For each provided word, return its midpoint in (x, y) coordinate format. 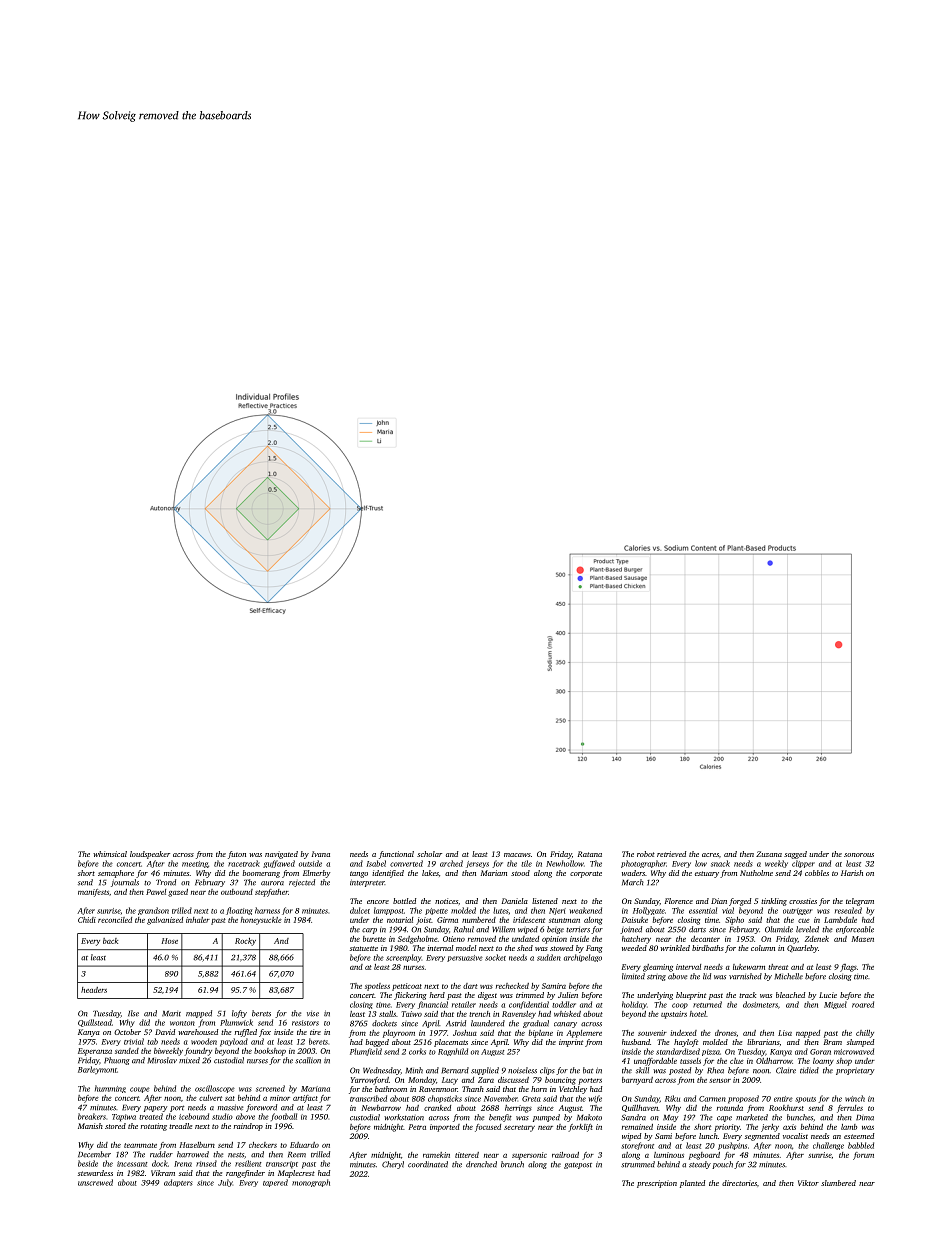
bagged (377, 1043)
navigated (281, 855)
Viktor (808, 1183)
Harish (852, 873)
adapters (178, 1183)
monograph (311, 1183)
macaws (517, 855)
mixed (189, 1060)
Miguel (835, 1005)
